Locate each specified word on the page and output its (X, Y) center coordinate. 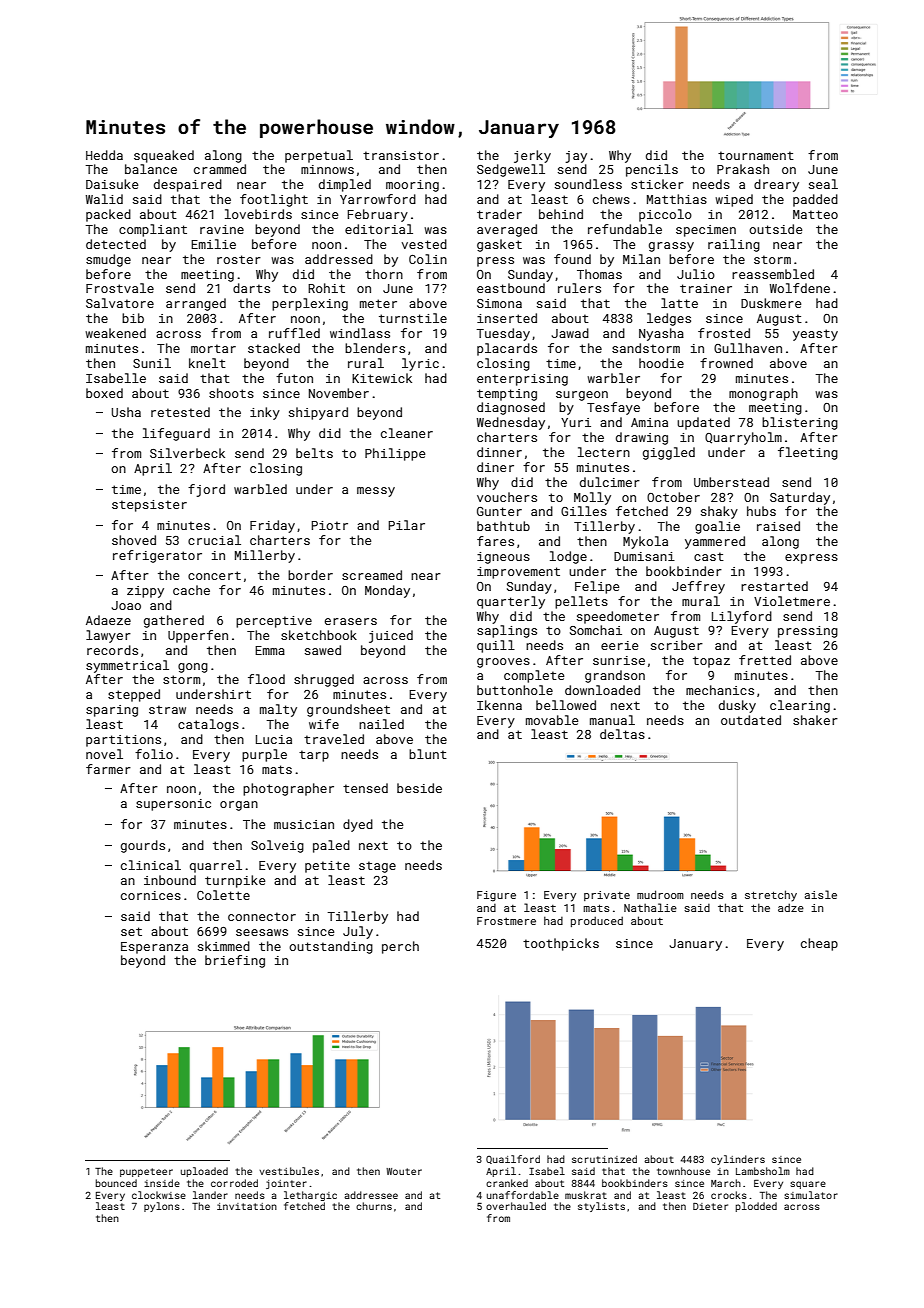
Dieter (710, 1206)
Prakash (743, 169)
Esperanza (154, 948)
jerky (532, 156)
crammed (220, 169)
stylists (601, 1207)
